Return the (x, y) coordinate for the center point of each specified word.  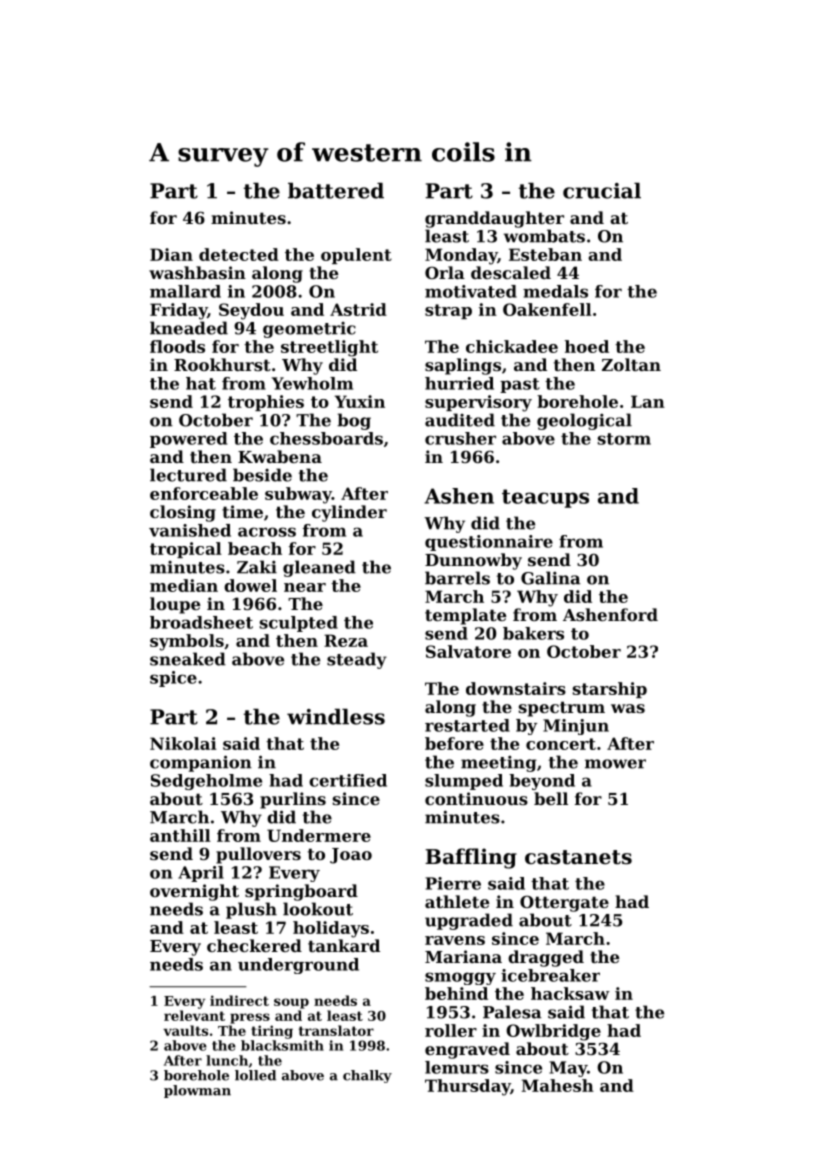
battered (336, 191)
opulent (356, 256)
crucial (602, 191)
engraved (467, 1050)
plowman (197, 1091)
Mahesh (558, 1085)
